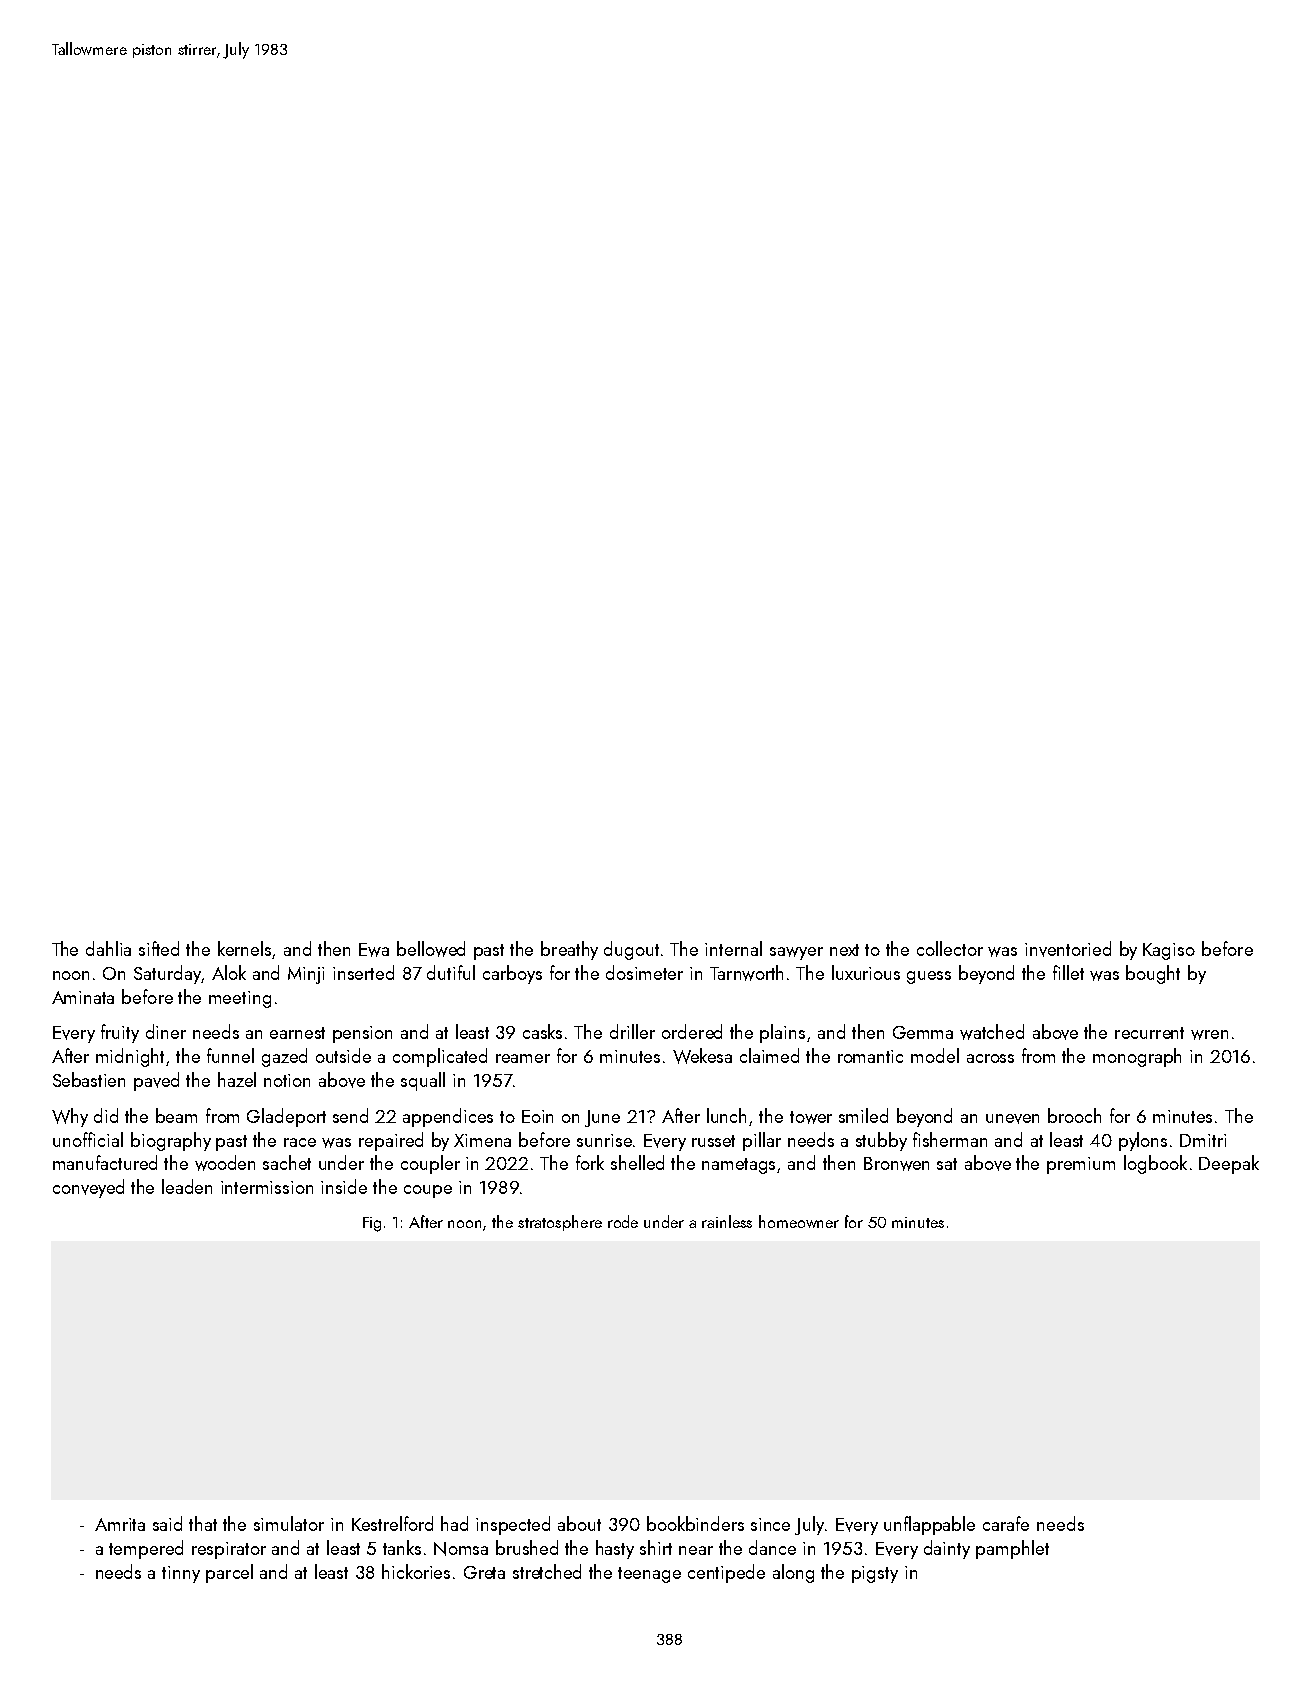 The width and height of the image is (1312, 1698). I want to click on tinny, so click(181, 1574).
